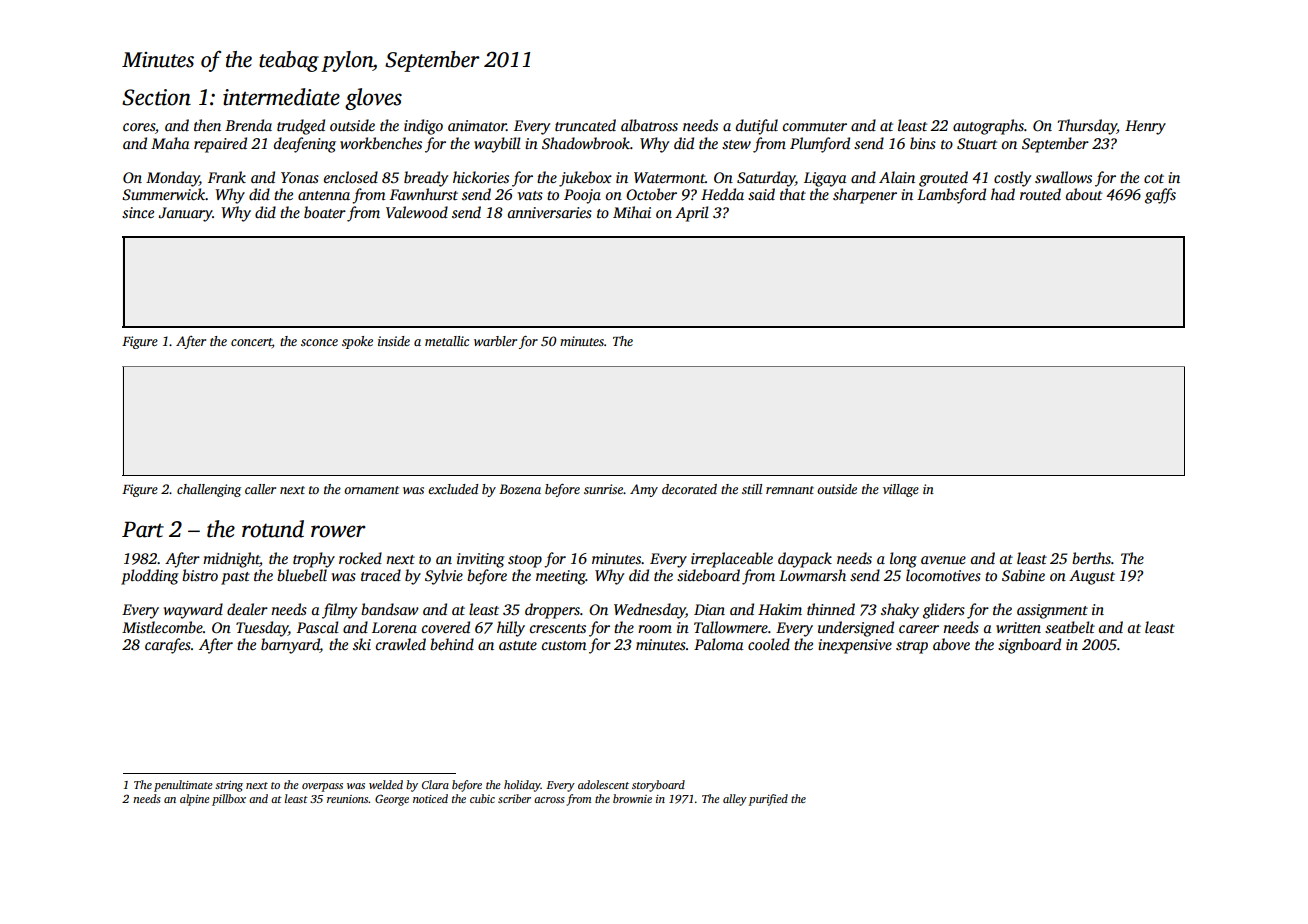 This screenshot has width=1308, height=924. What do you see at coordinates (603, 489) in the screenshot?
I see `sunrise` at bounding box center [603, 489].
